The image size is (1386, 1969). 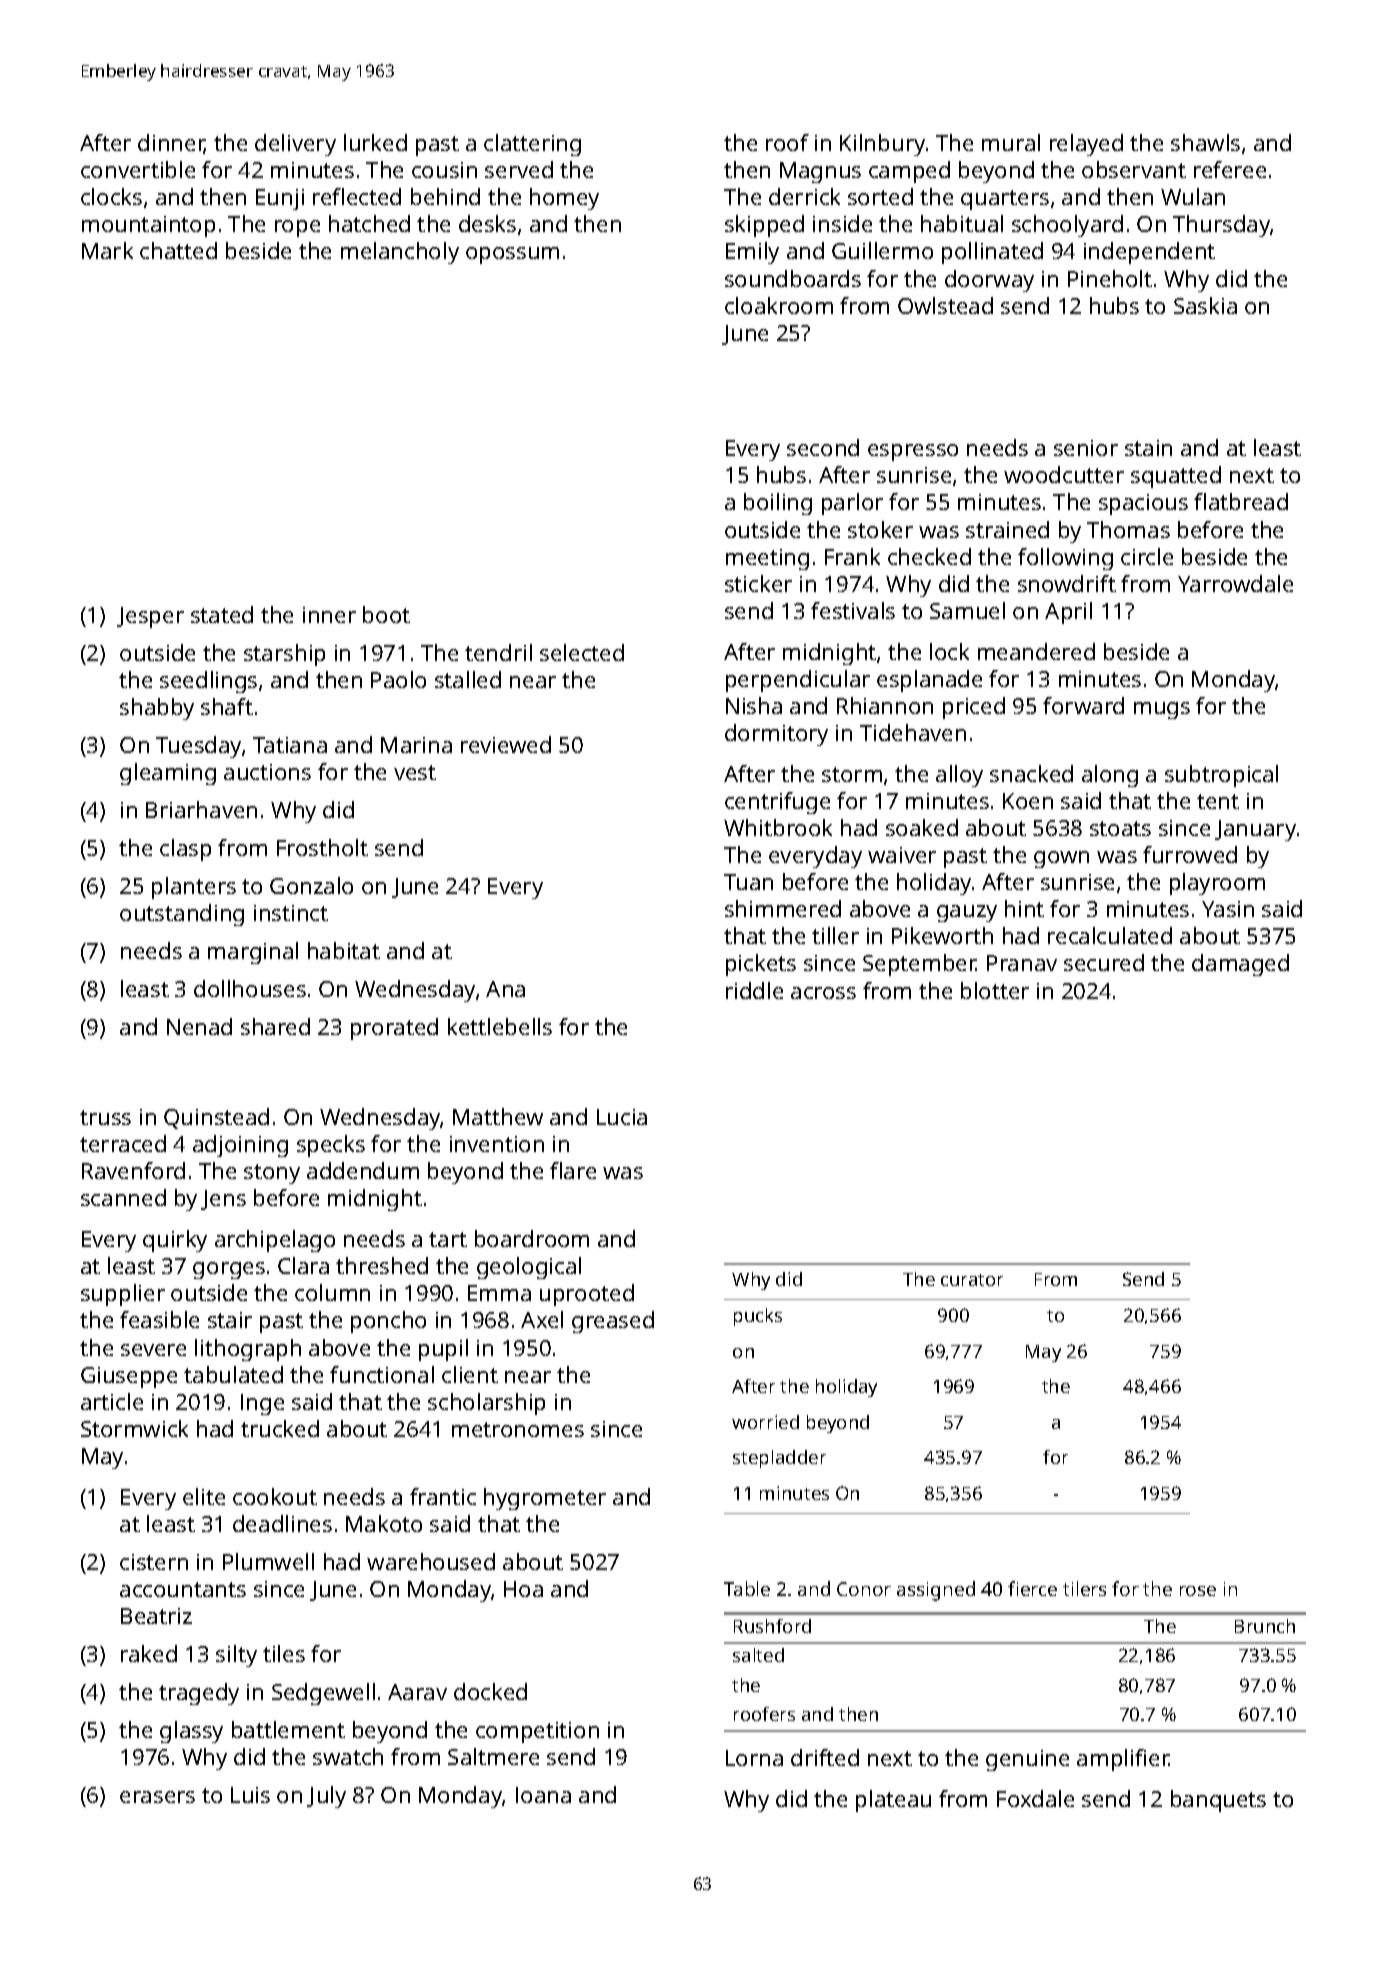 I want to click on delivery, so click(x=295, y=145).
